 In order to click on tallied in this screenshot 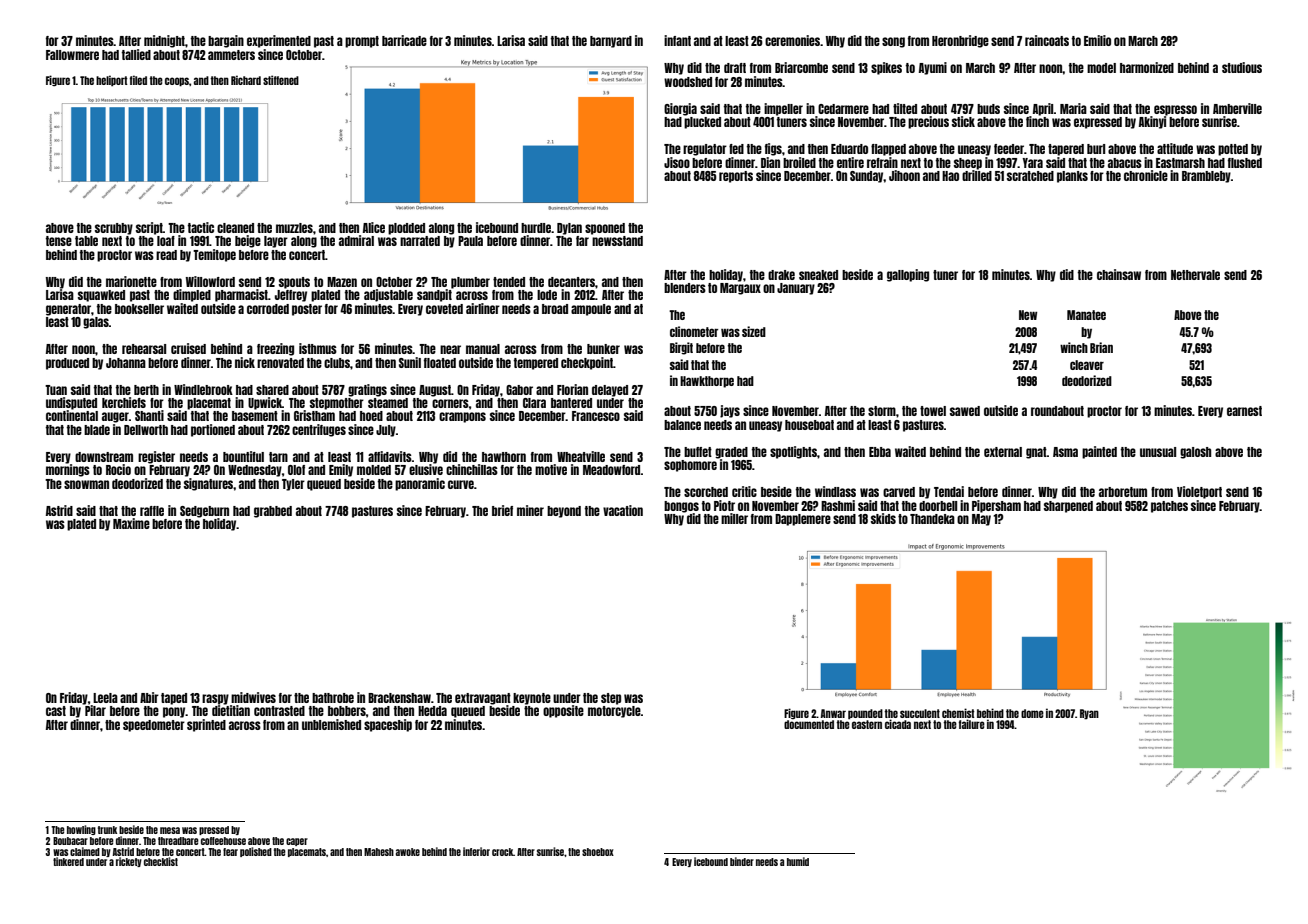, I will do `click(136, 54)`.
